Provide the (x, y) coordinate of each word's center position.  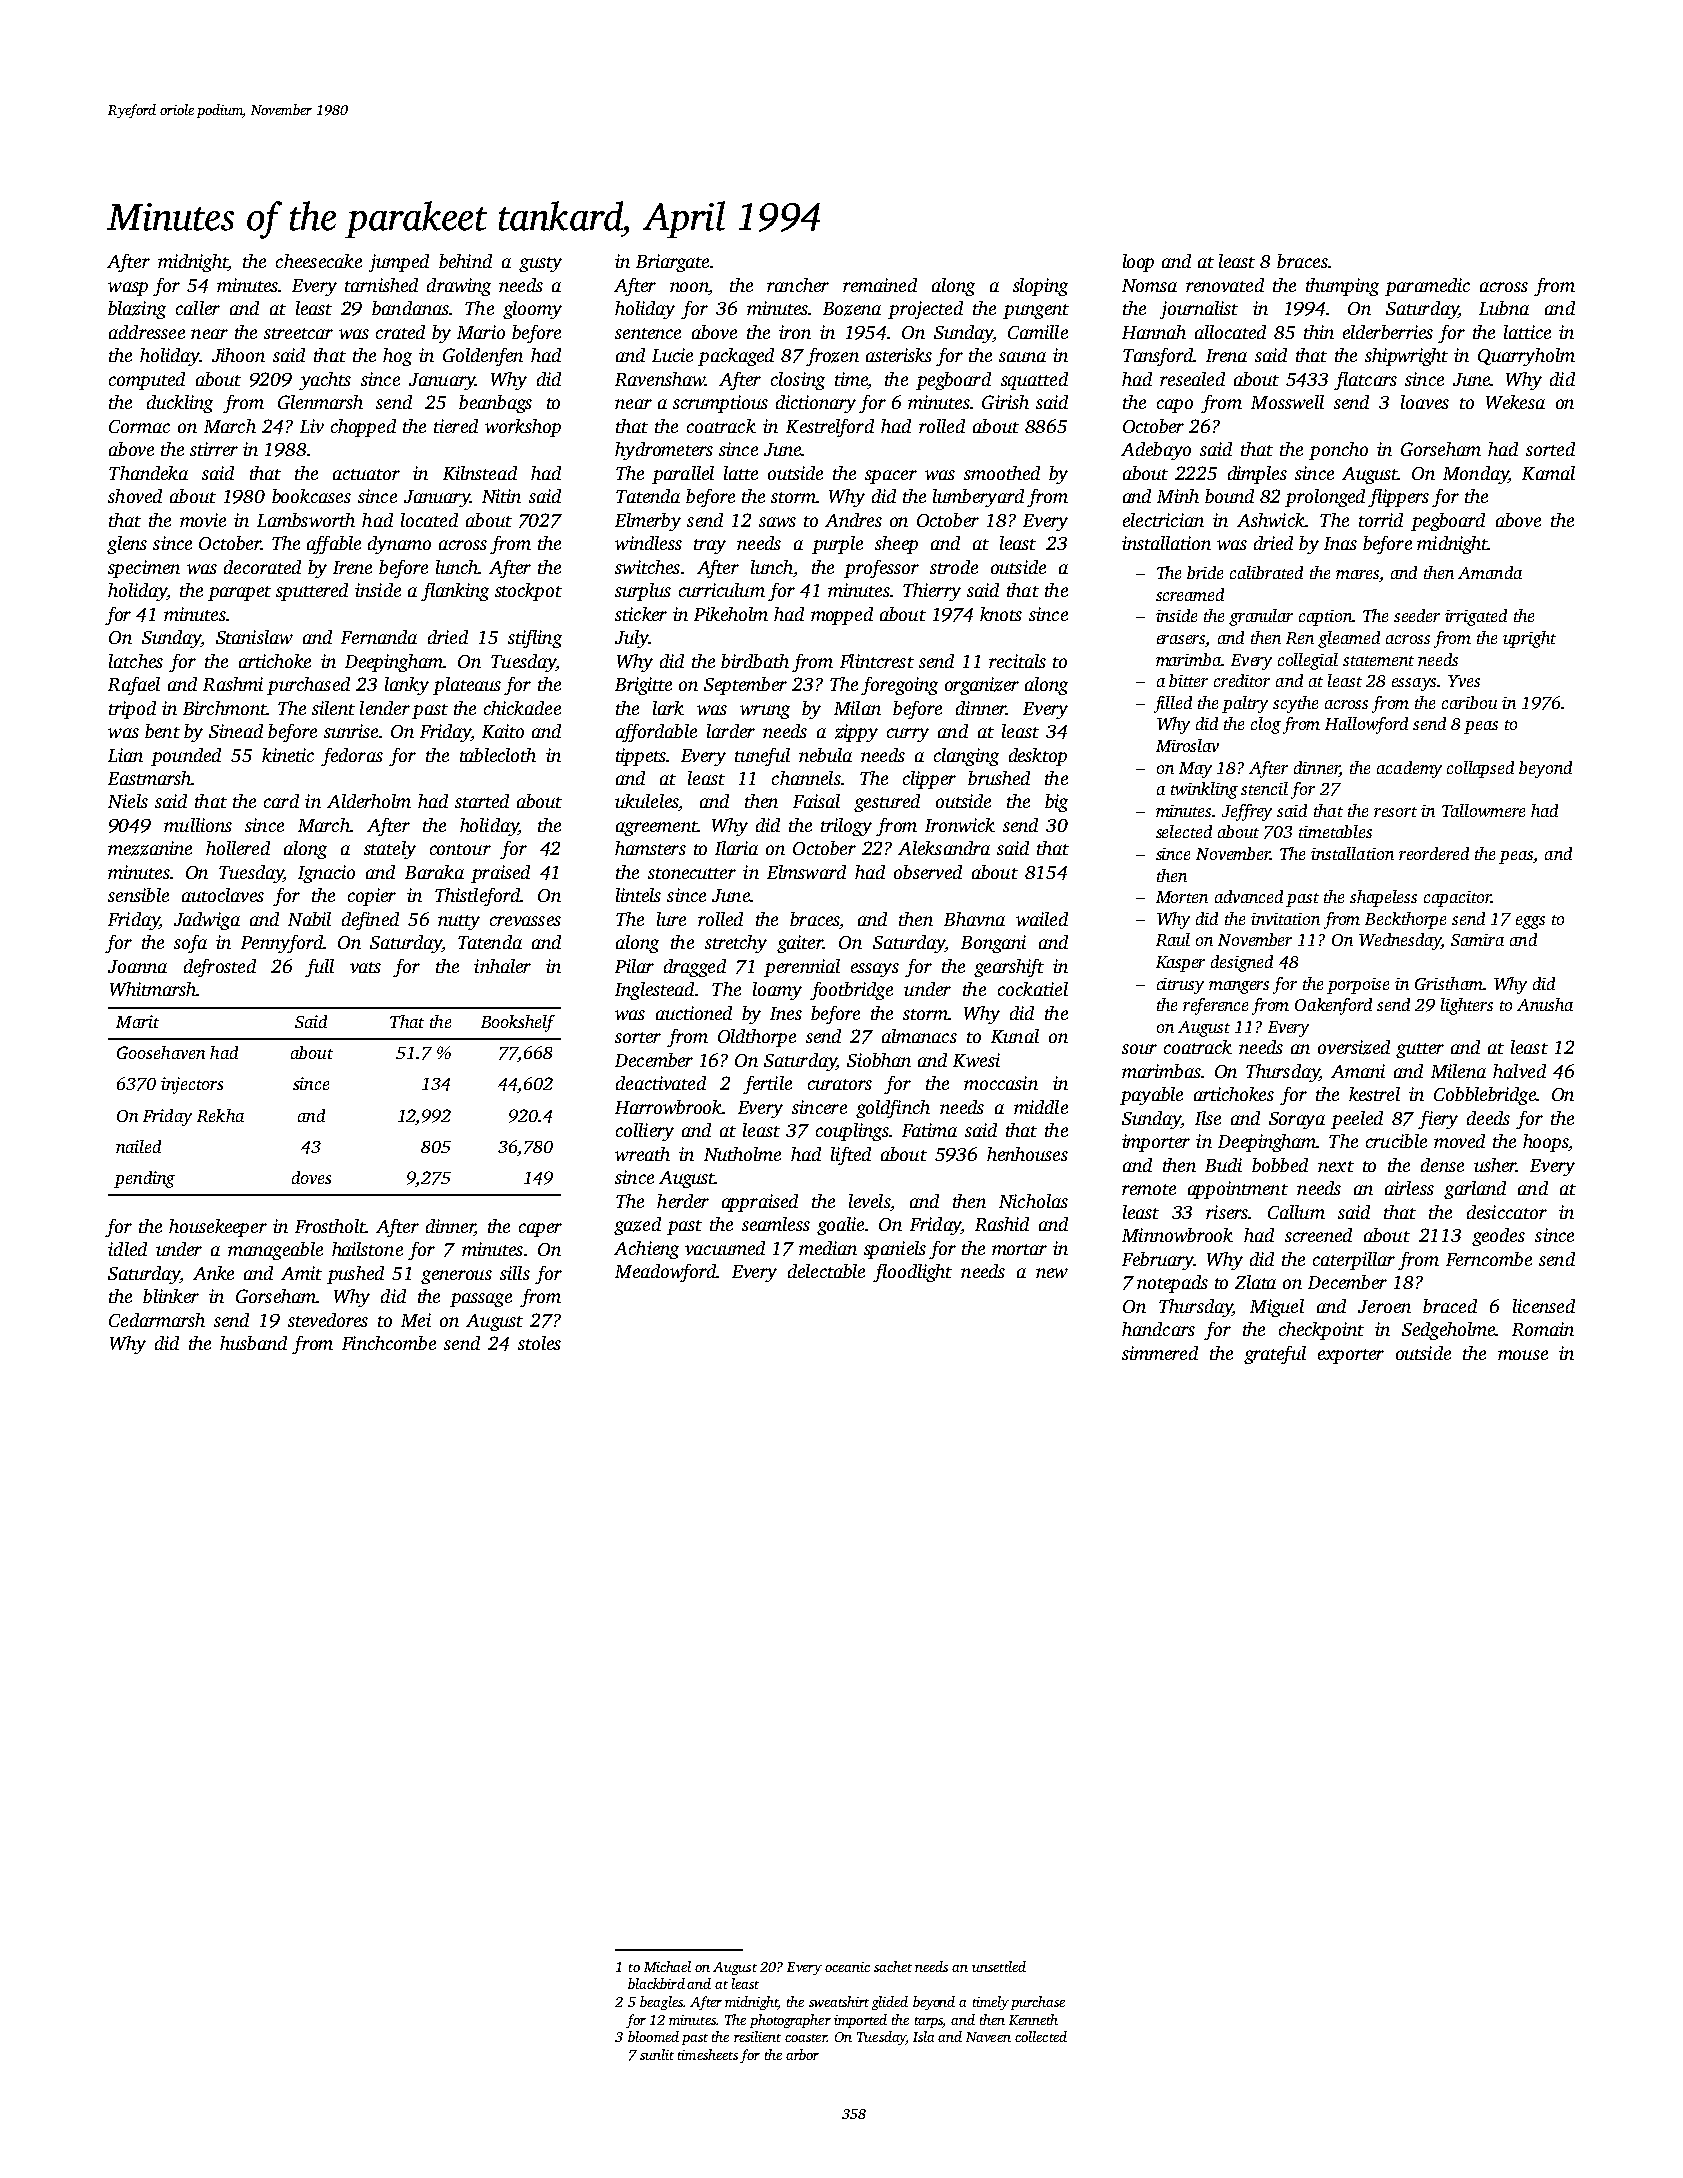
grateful (1275, 1355)
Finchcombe (389, 1343)
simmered (1160, 1353)
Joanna (137, 966)
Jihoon (238, 355)
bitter (1188, 680)
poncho (1338, 451)
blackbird (656, 1983)
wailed (1042, 919)
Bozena (852, 309)
